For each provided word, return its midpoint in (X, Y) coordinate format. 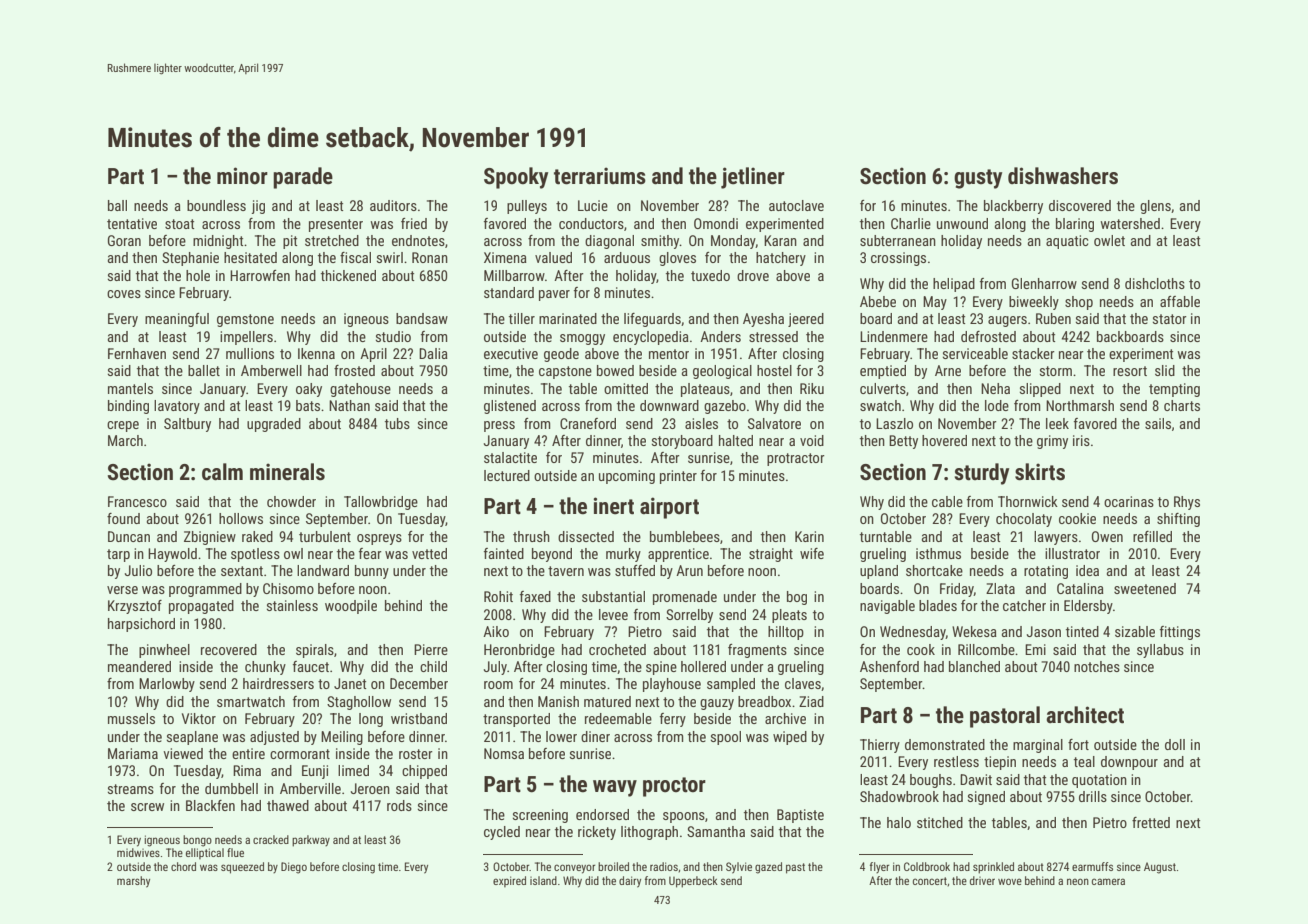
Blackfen (210, 805)
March (125, 440)
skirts (1040, 472)
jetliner (753, 178)
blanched (974, 666)
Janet (350, 683)
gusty (978, 179)
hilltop (786, 633)
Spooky (516, 178)
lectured (507, 475)
